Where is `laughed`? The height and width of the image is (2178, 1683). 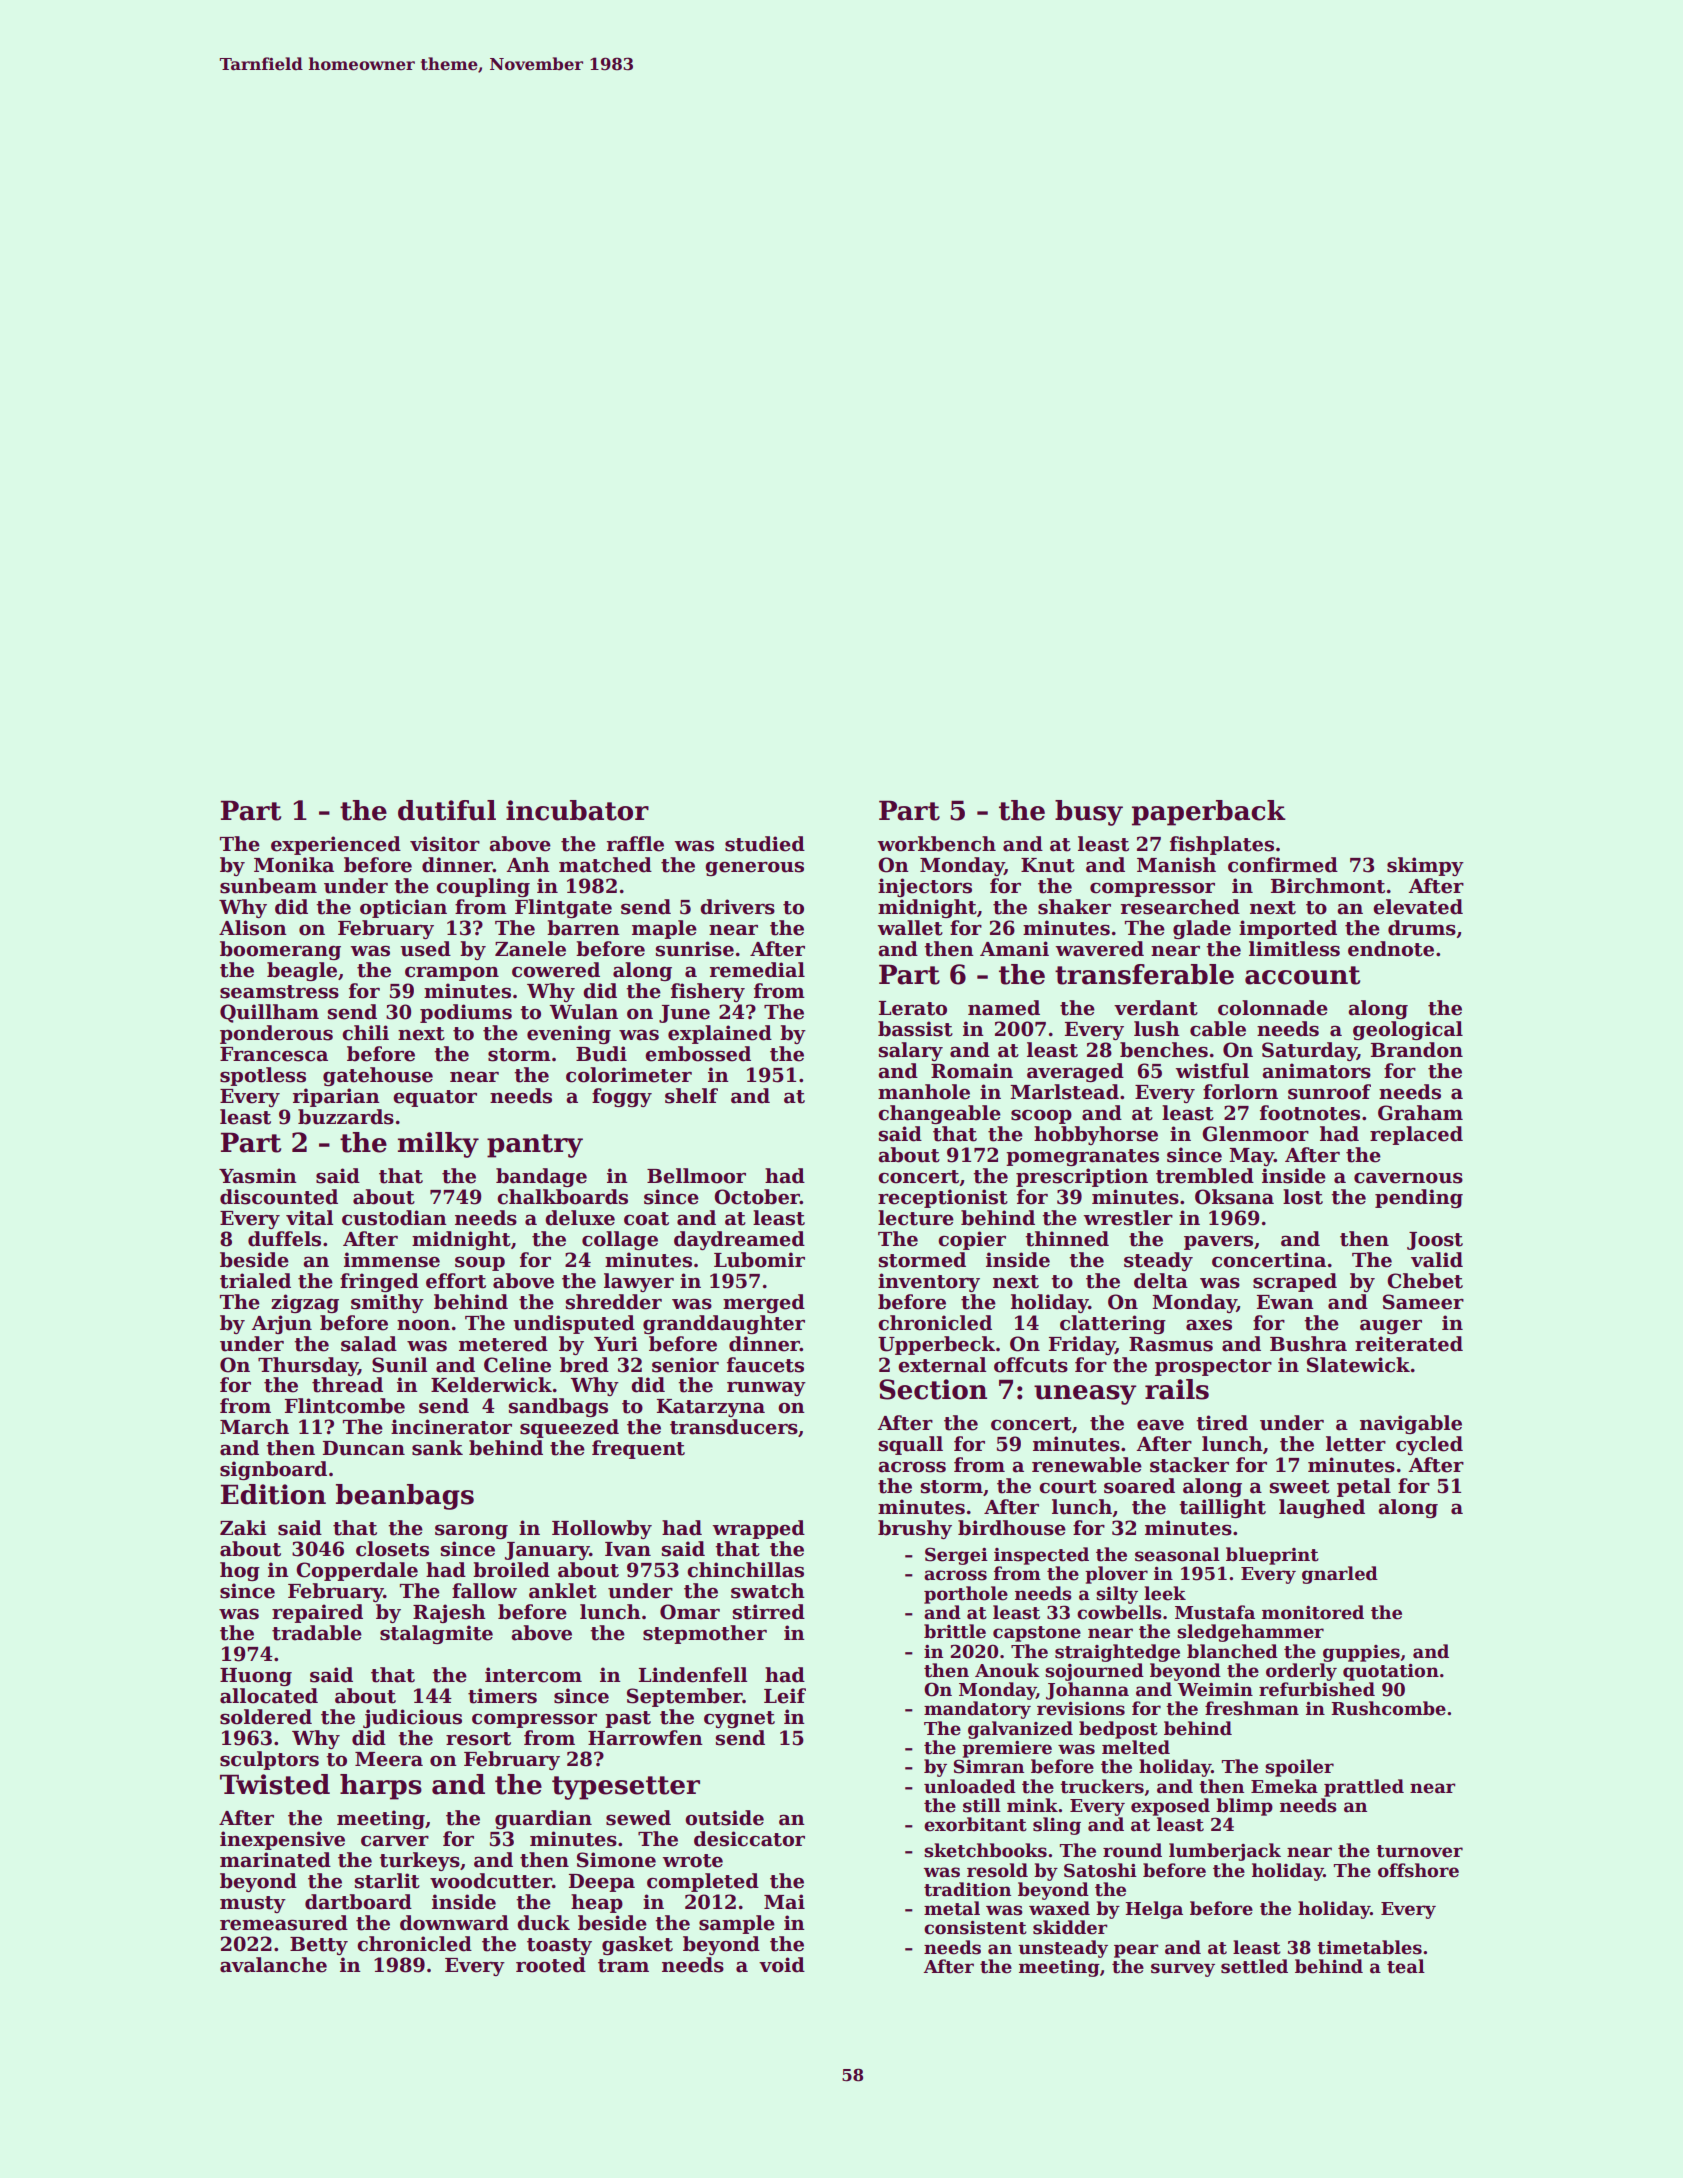 laughed is located at coordinates (1322, 1508).
